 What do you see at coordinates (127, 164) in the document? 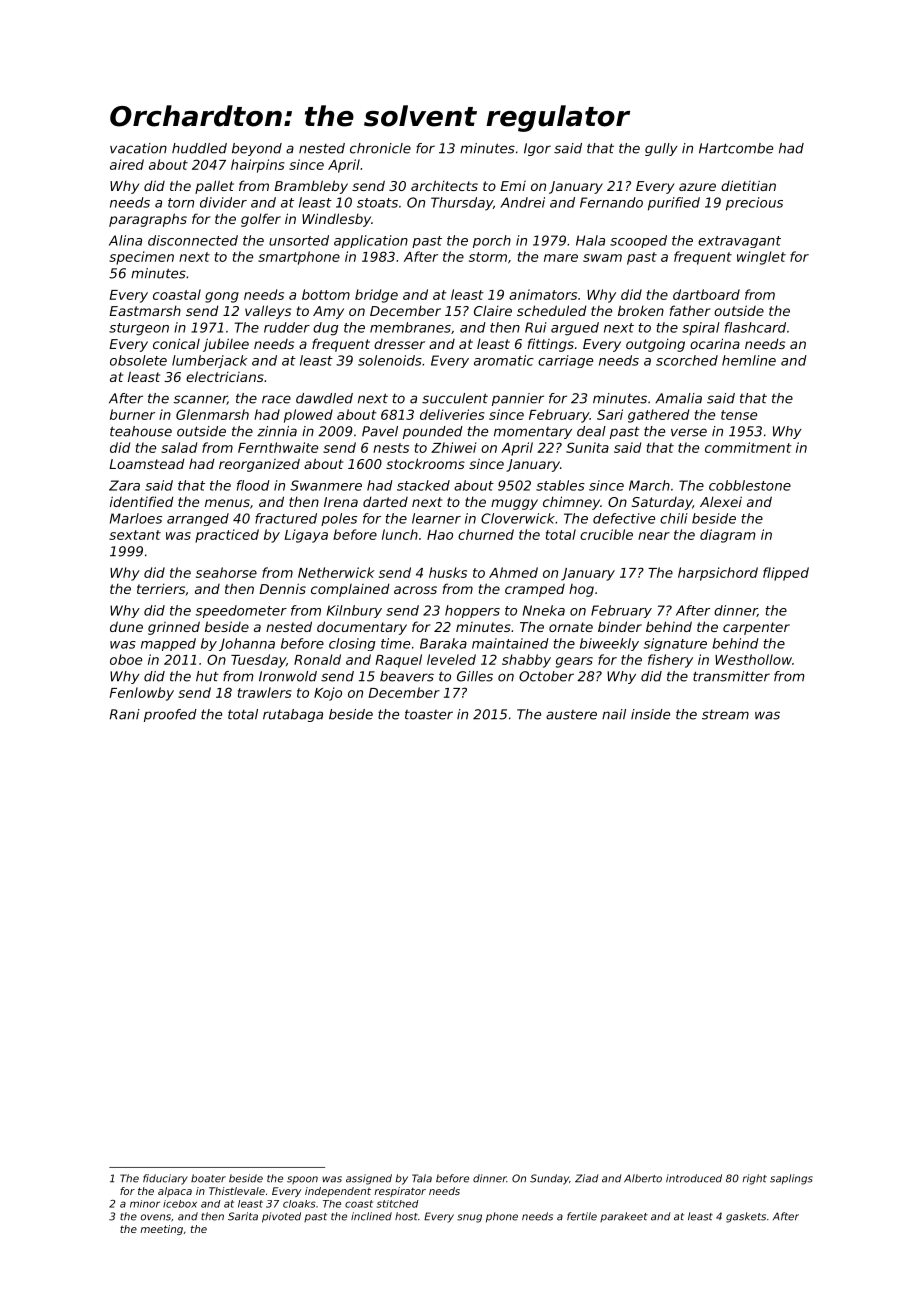
I see `aired` at bounding box center [127, 164].
